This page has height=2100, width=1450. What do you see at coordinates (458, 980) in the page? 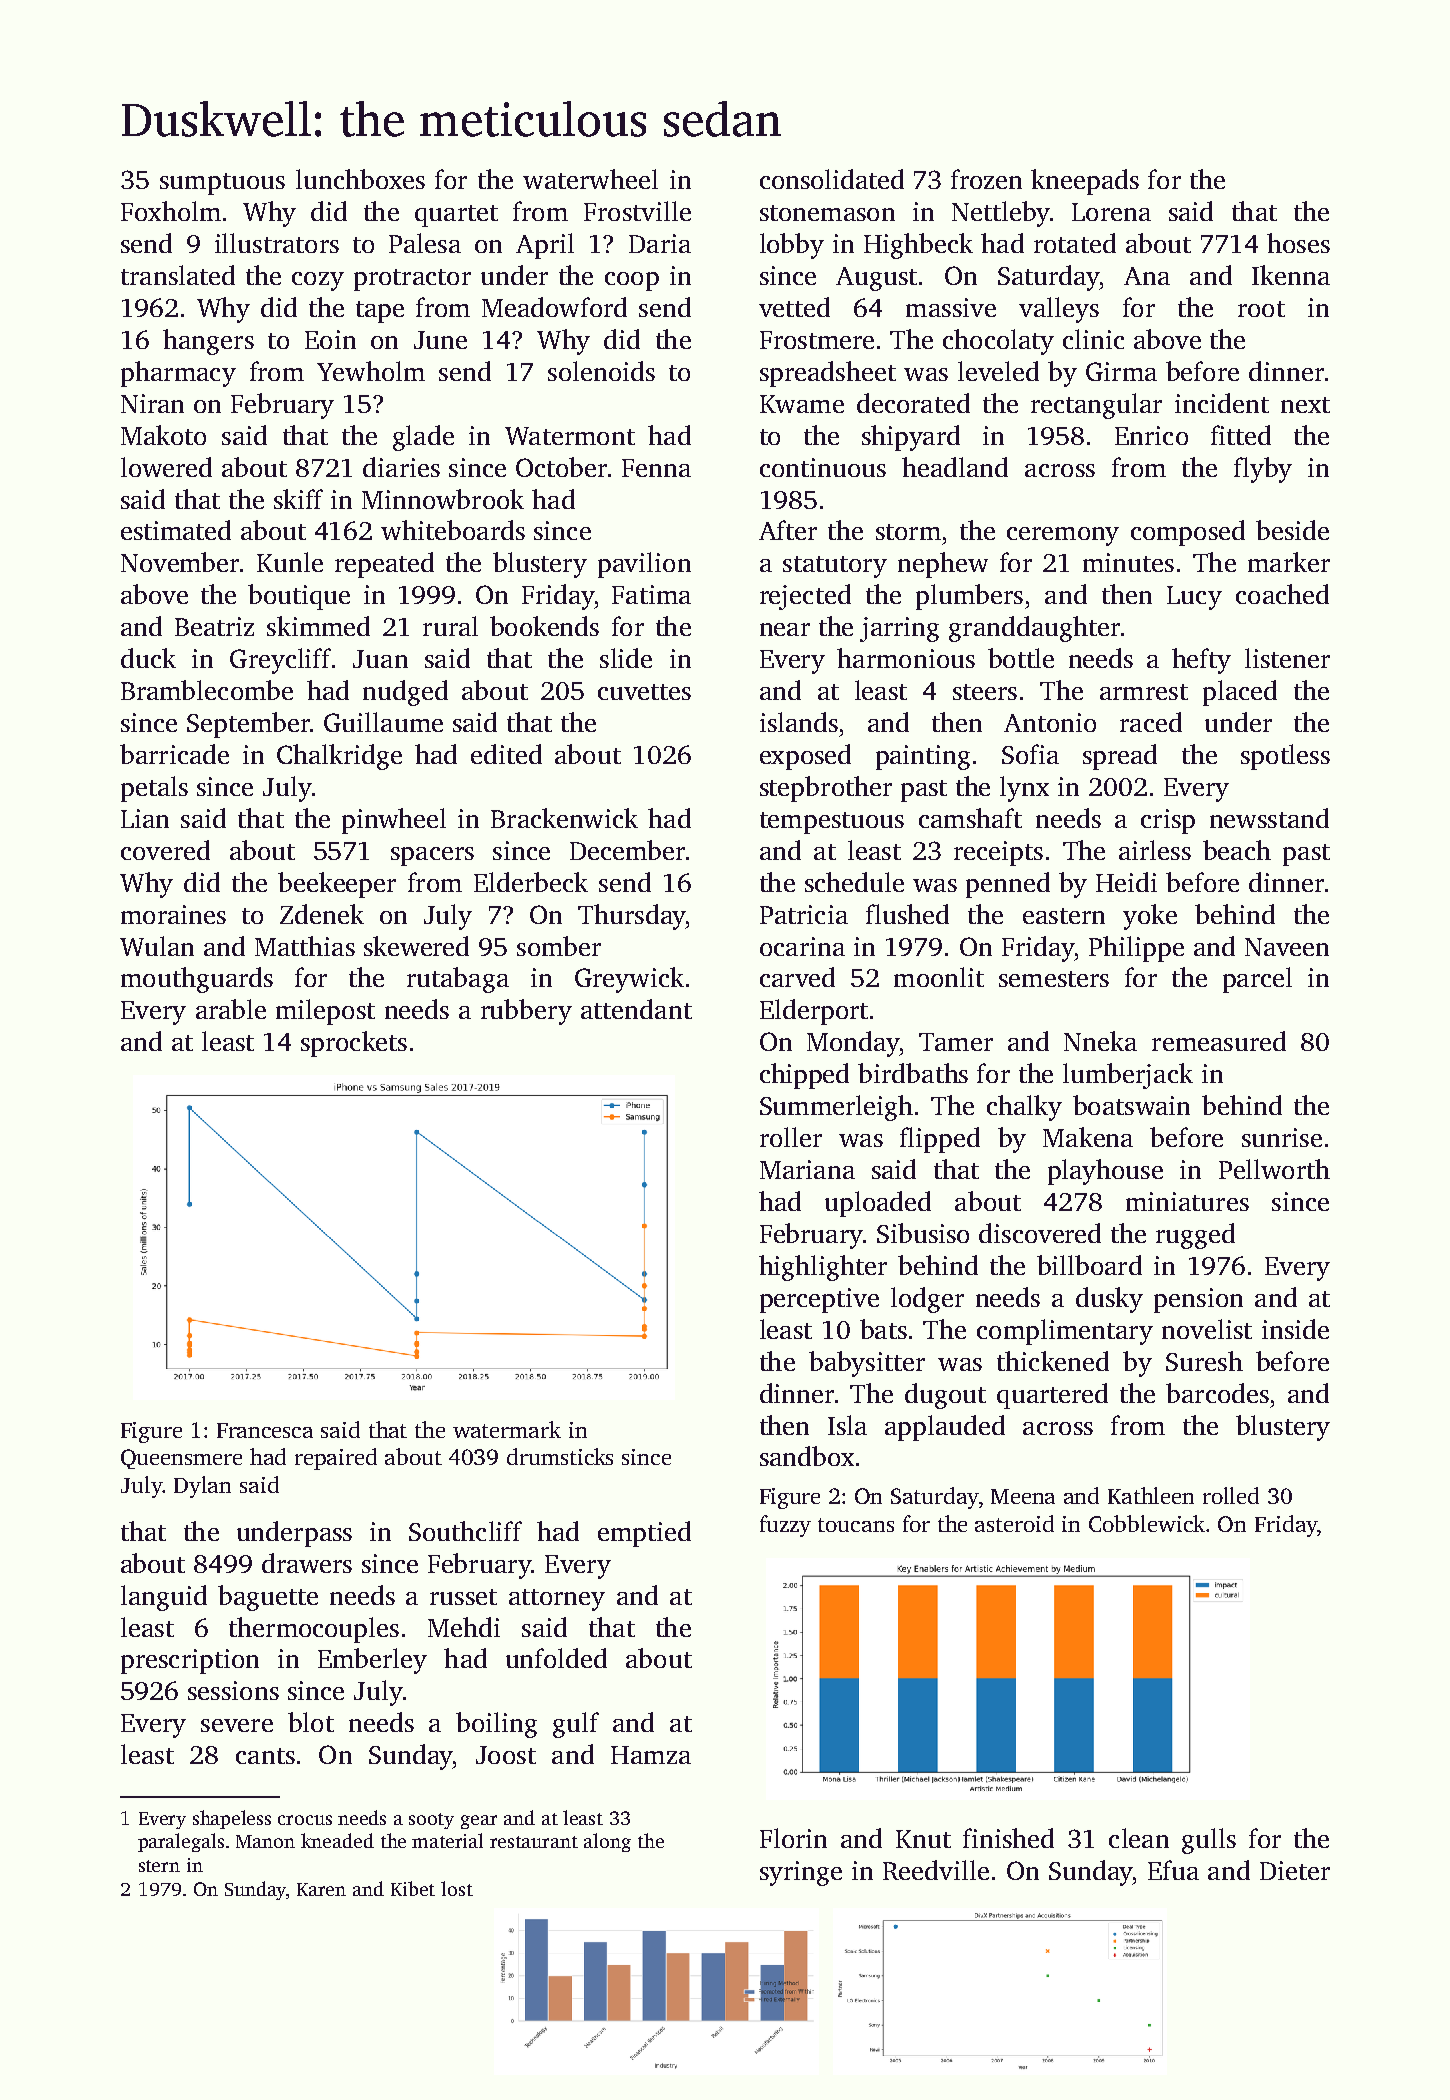
I see `rutabaga` at bounding box center [458, 980].
